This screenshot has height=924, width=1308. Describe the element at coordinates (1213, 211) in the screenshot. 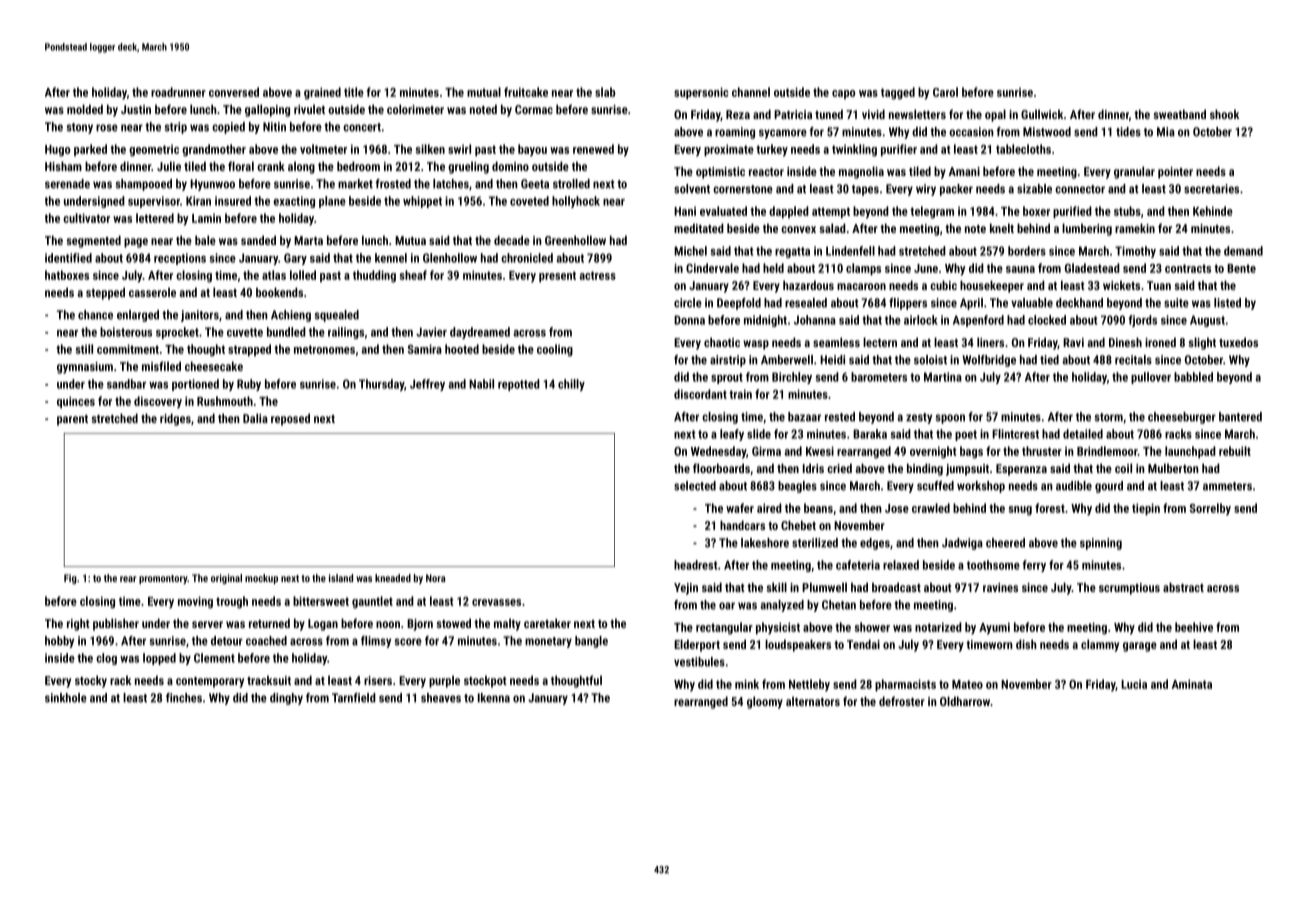

I see `Kehinde` at that location.
